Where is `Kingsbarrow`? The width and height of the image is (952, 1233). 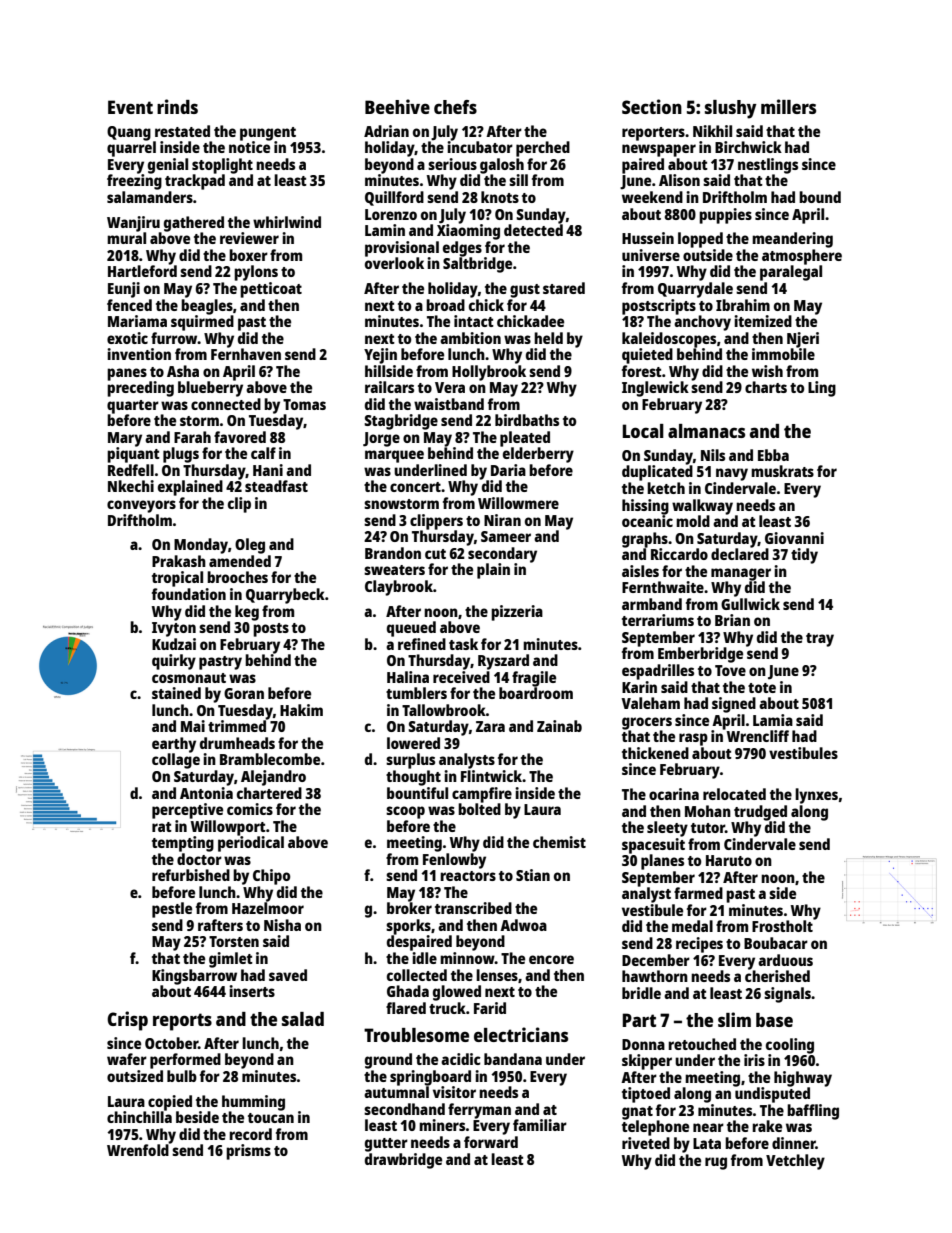
Kingsbarrow is located at coordinates (194, 977).
